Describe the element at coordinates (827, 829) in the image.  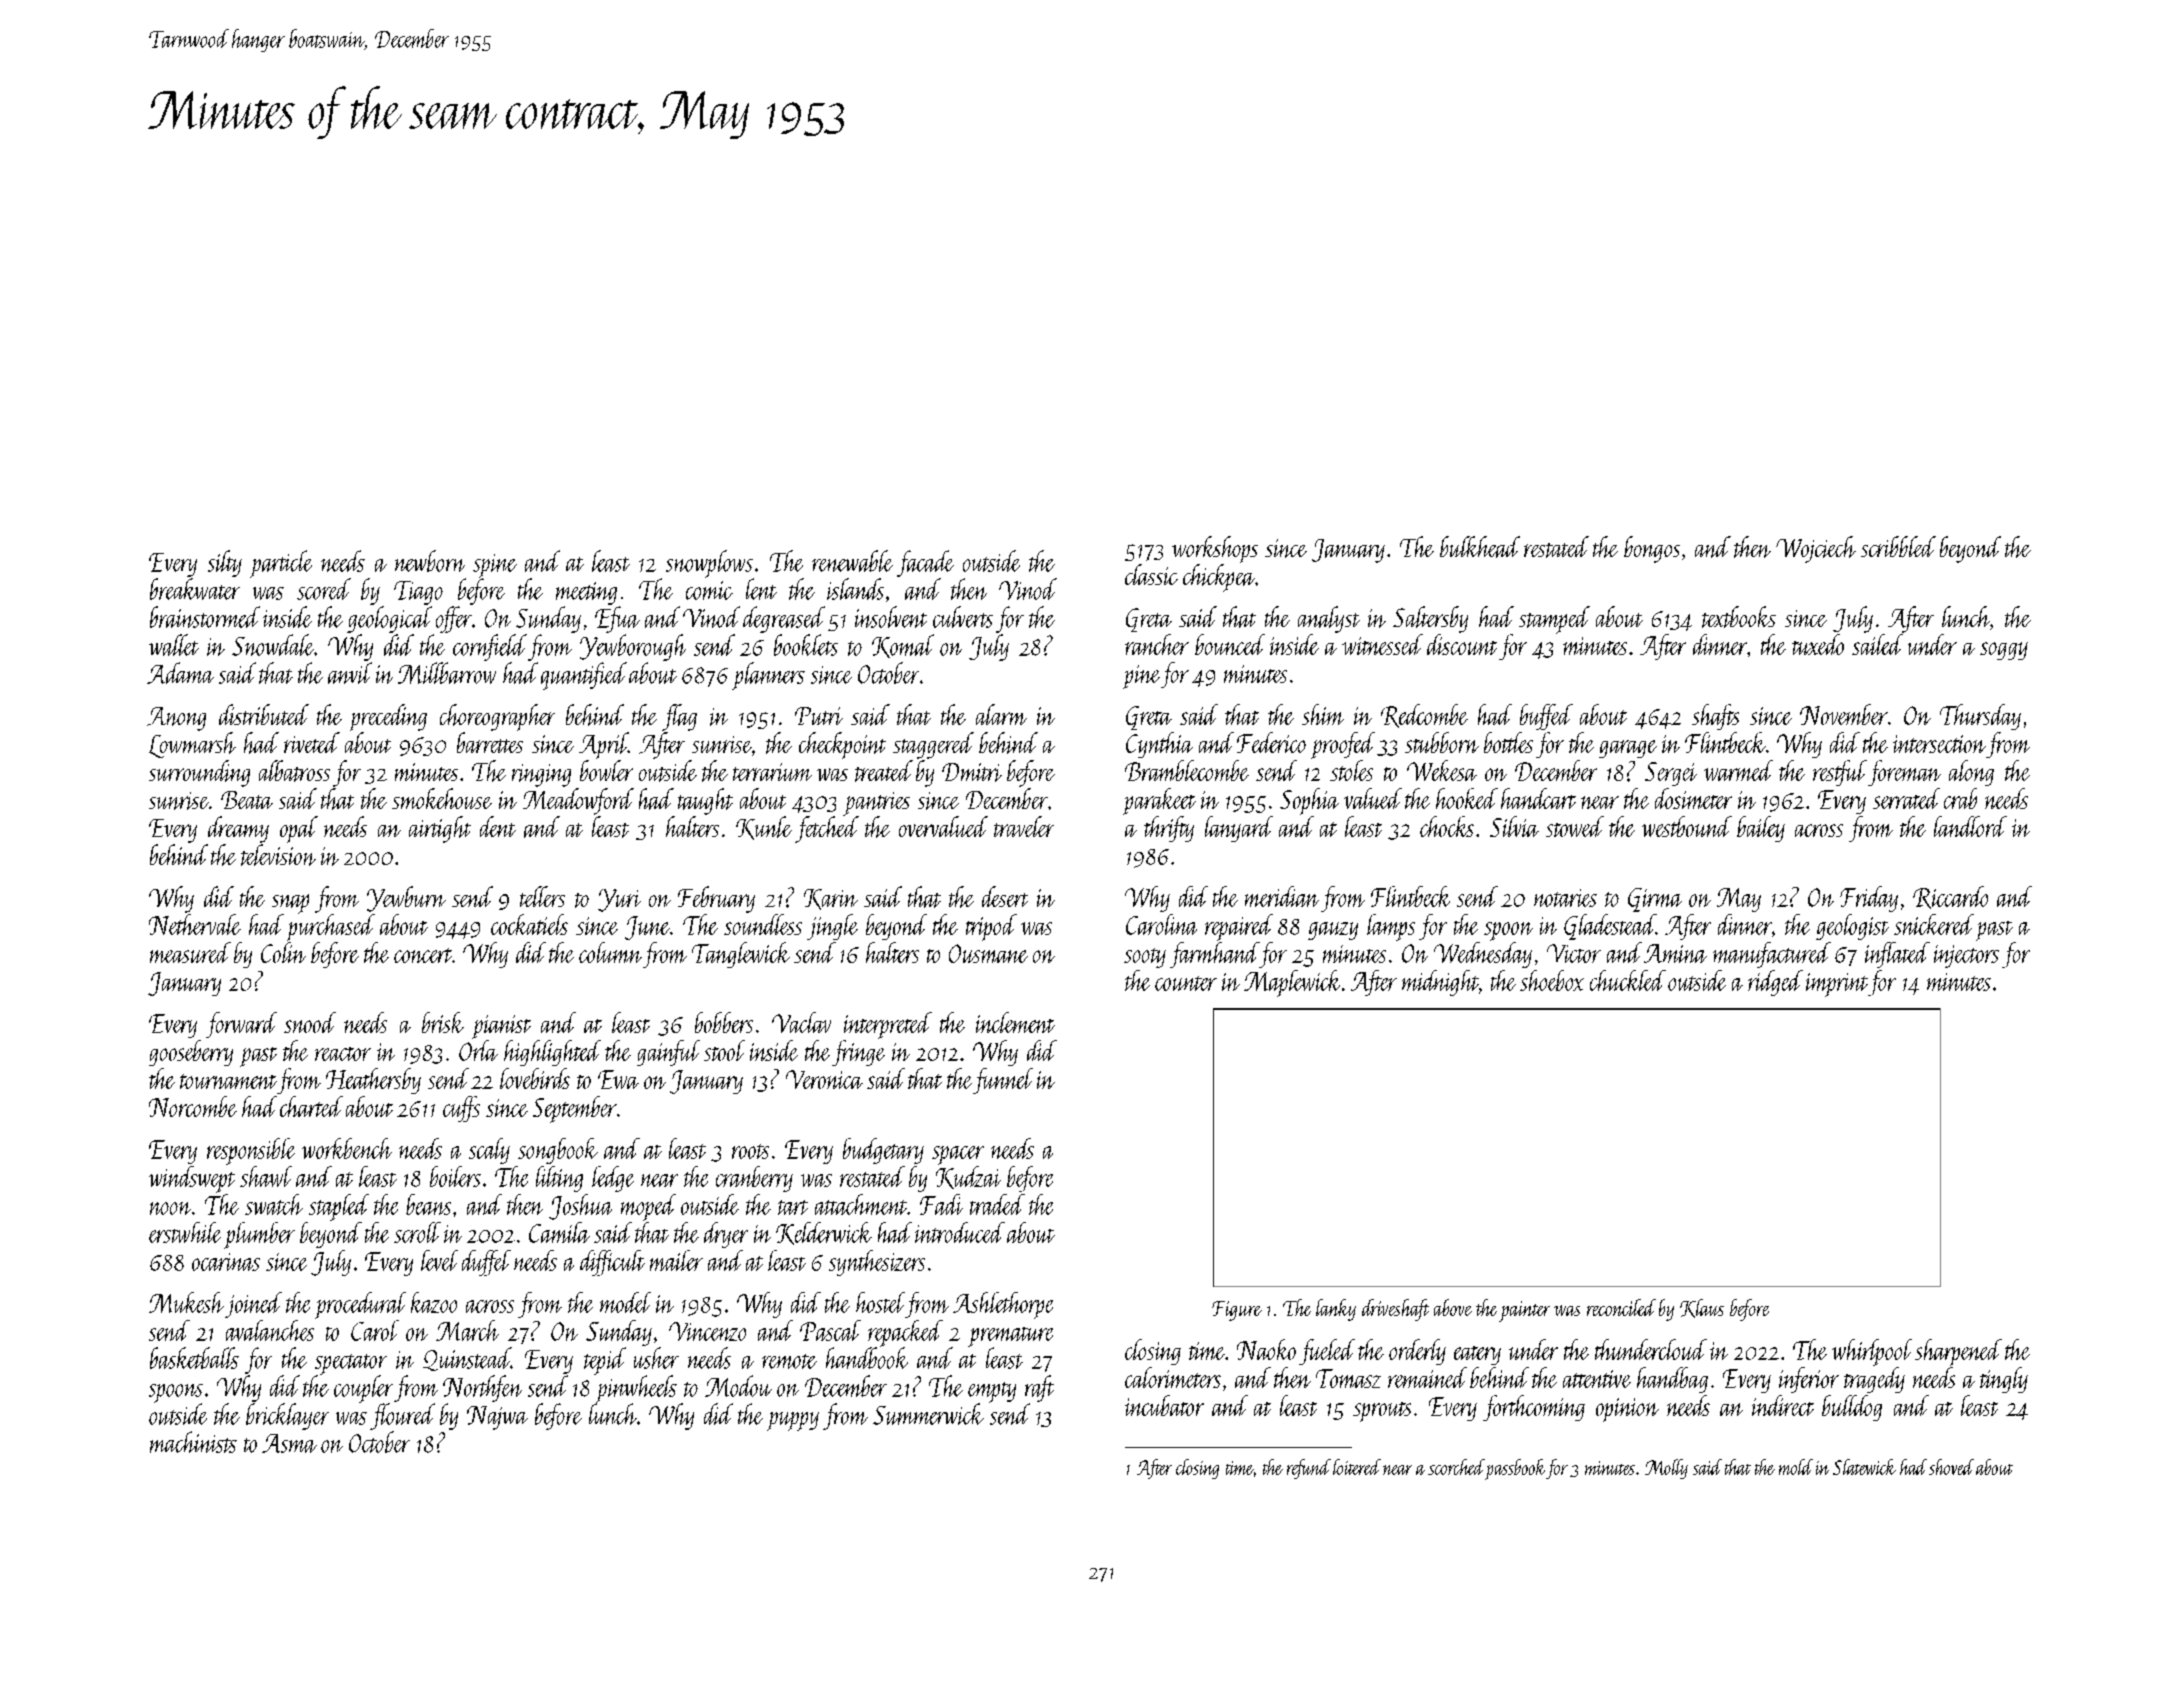
I see `fetched` at that location.
